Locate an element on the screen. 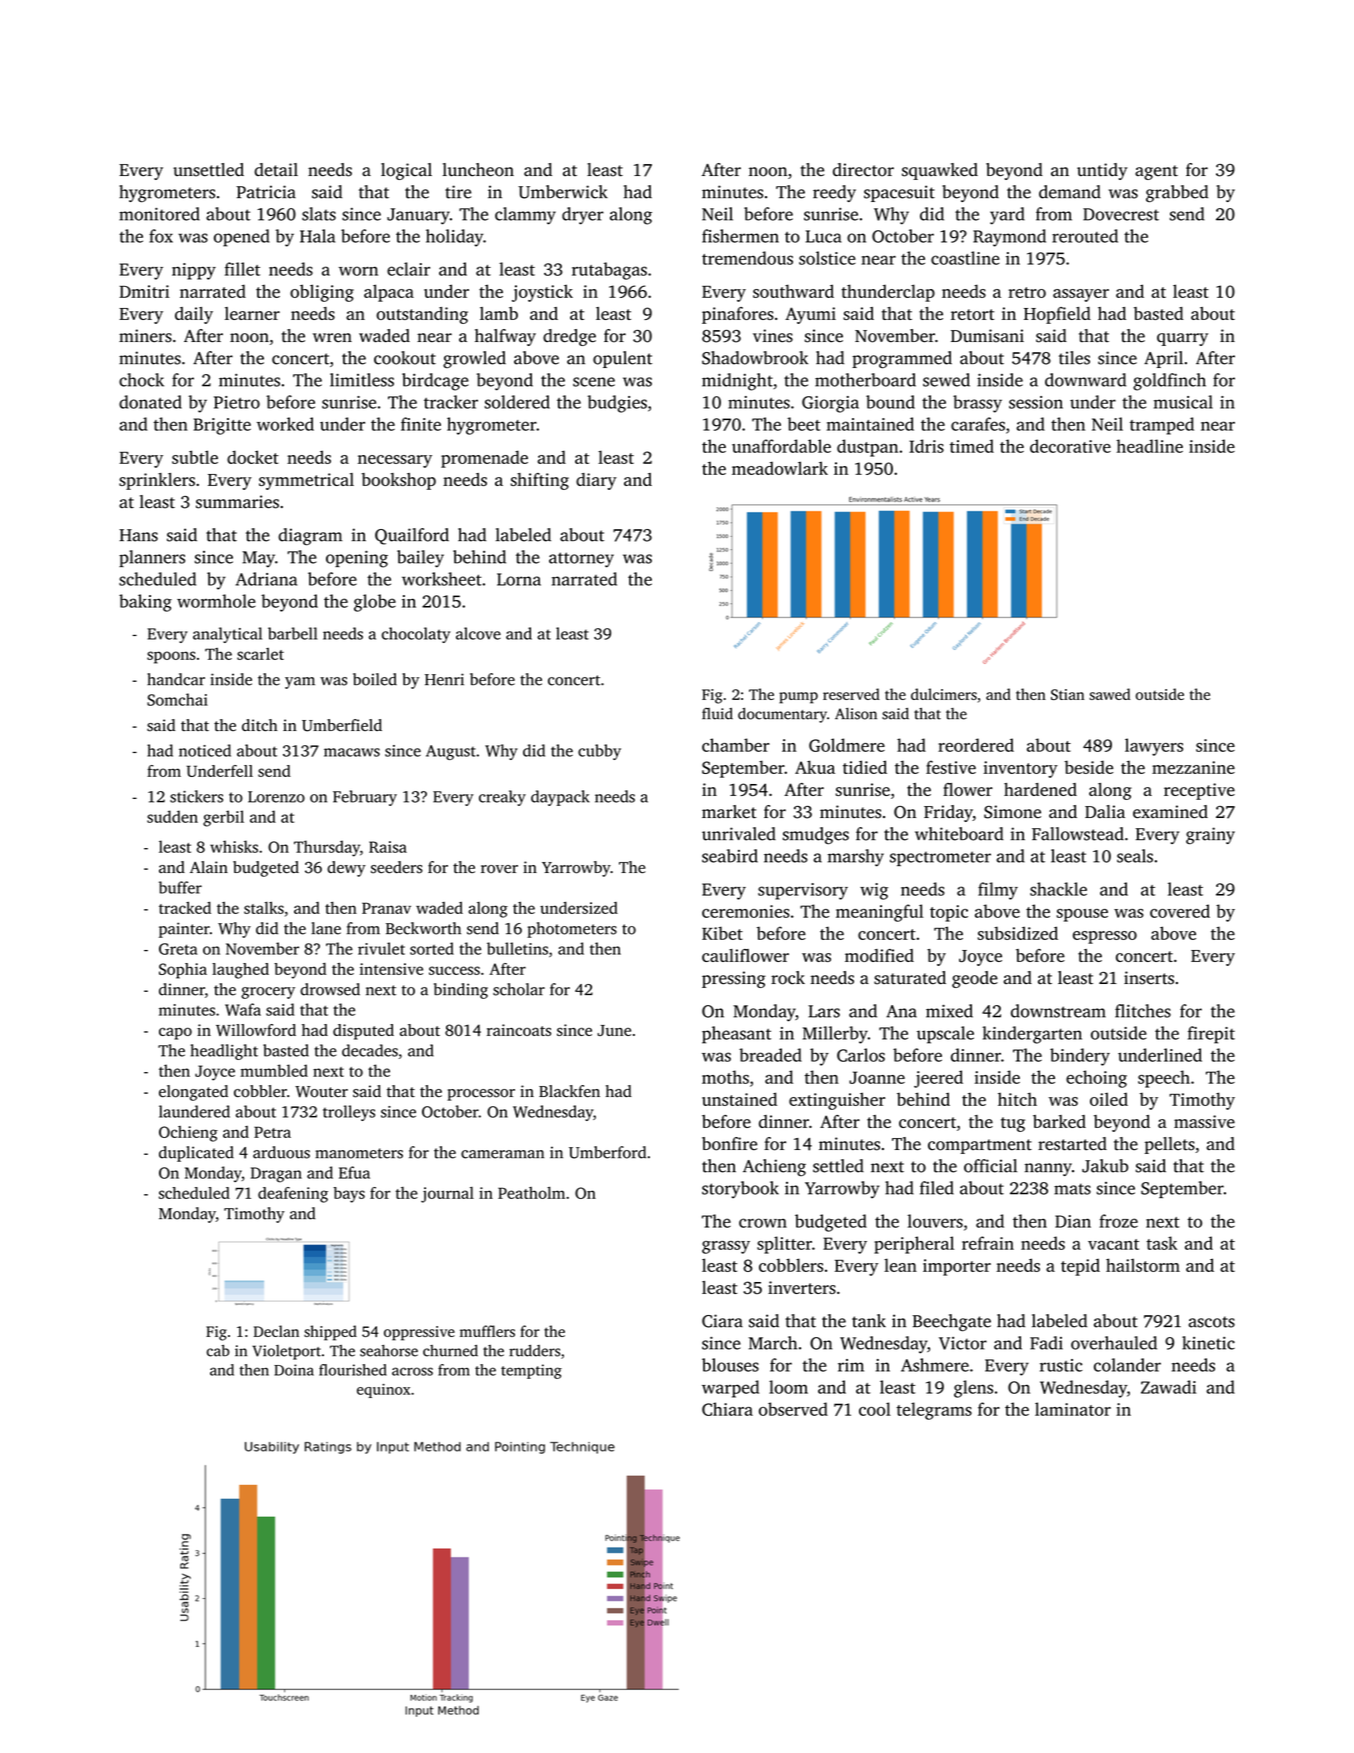 The height and width of the screenshot is (1753, 1354). Adriana is located at coordinates (266, 579).
